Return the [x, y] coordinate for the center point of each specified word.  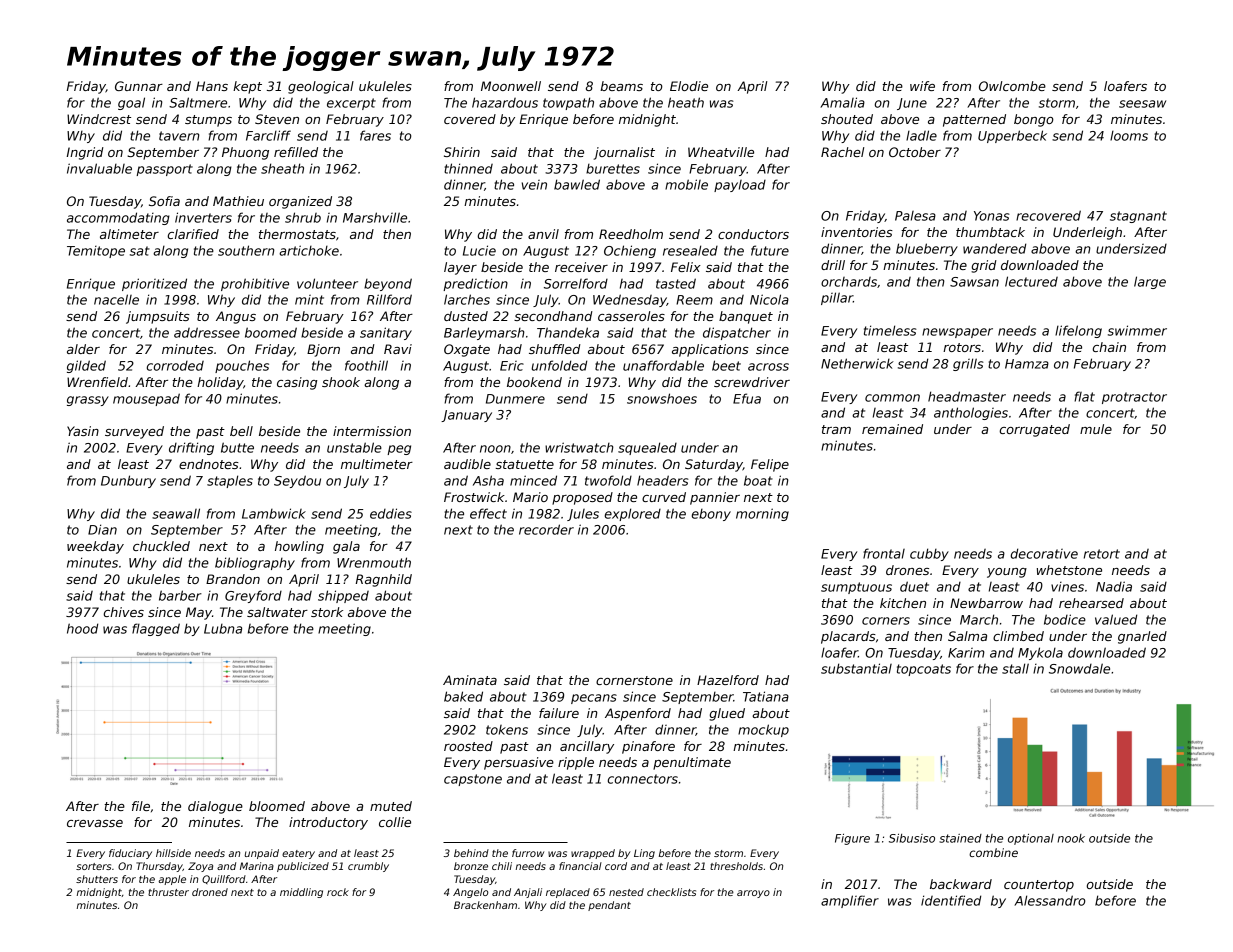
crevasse [95, 823]
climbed [1018, 636]
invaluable [99, 168]
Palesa [915, 216]
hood [82, 628]
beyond [388, 284]
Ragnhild [384, 580]
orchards [849, 282]
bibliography [255, 563]
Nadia [1114, 586]
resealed [690, 250]
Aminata [470, 680]
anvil [543, 234]
